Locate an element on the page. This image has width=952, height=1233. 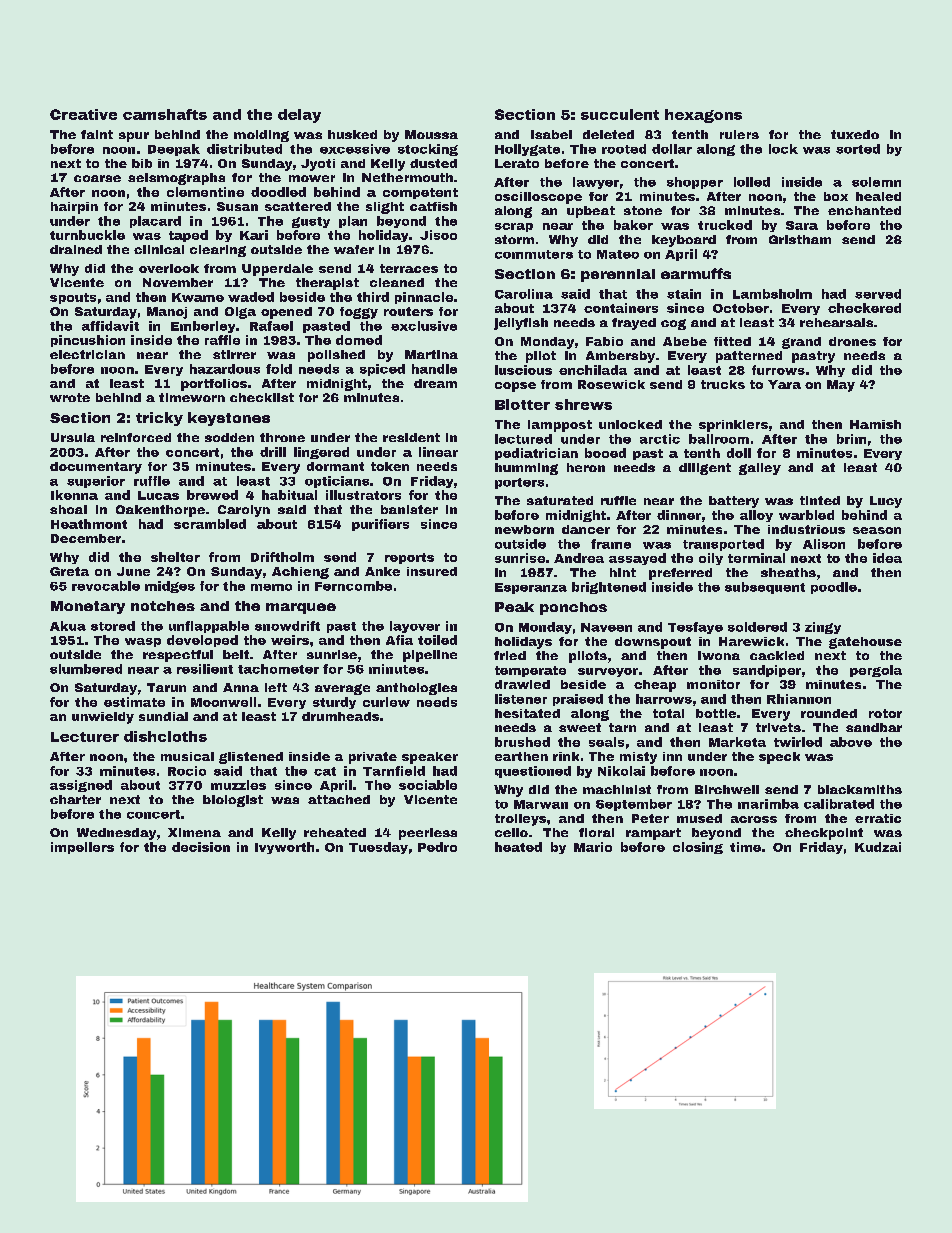
purifiers is located at coordinates (380, 525).
